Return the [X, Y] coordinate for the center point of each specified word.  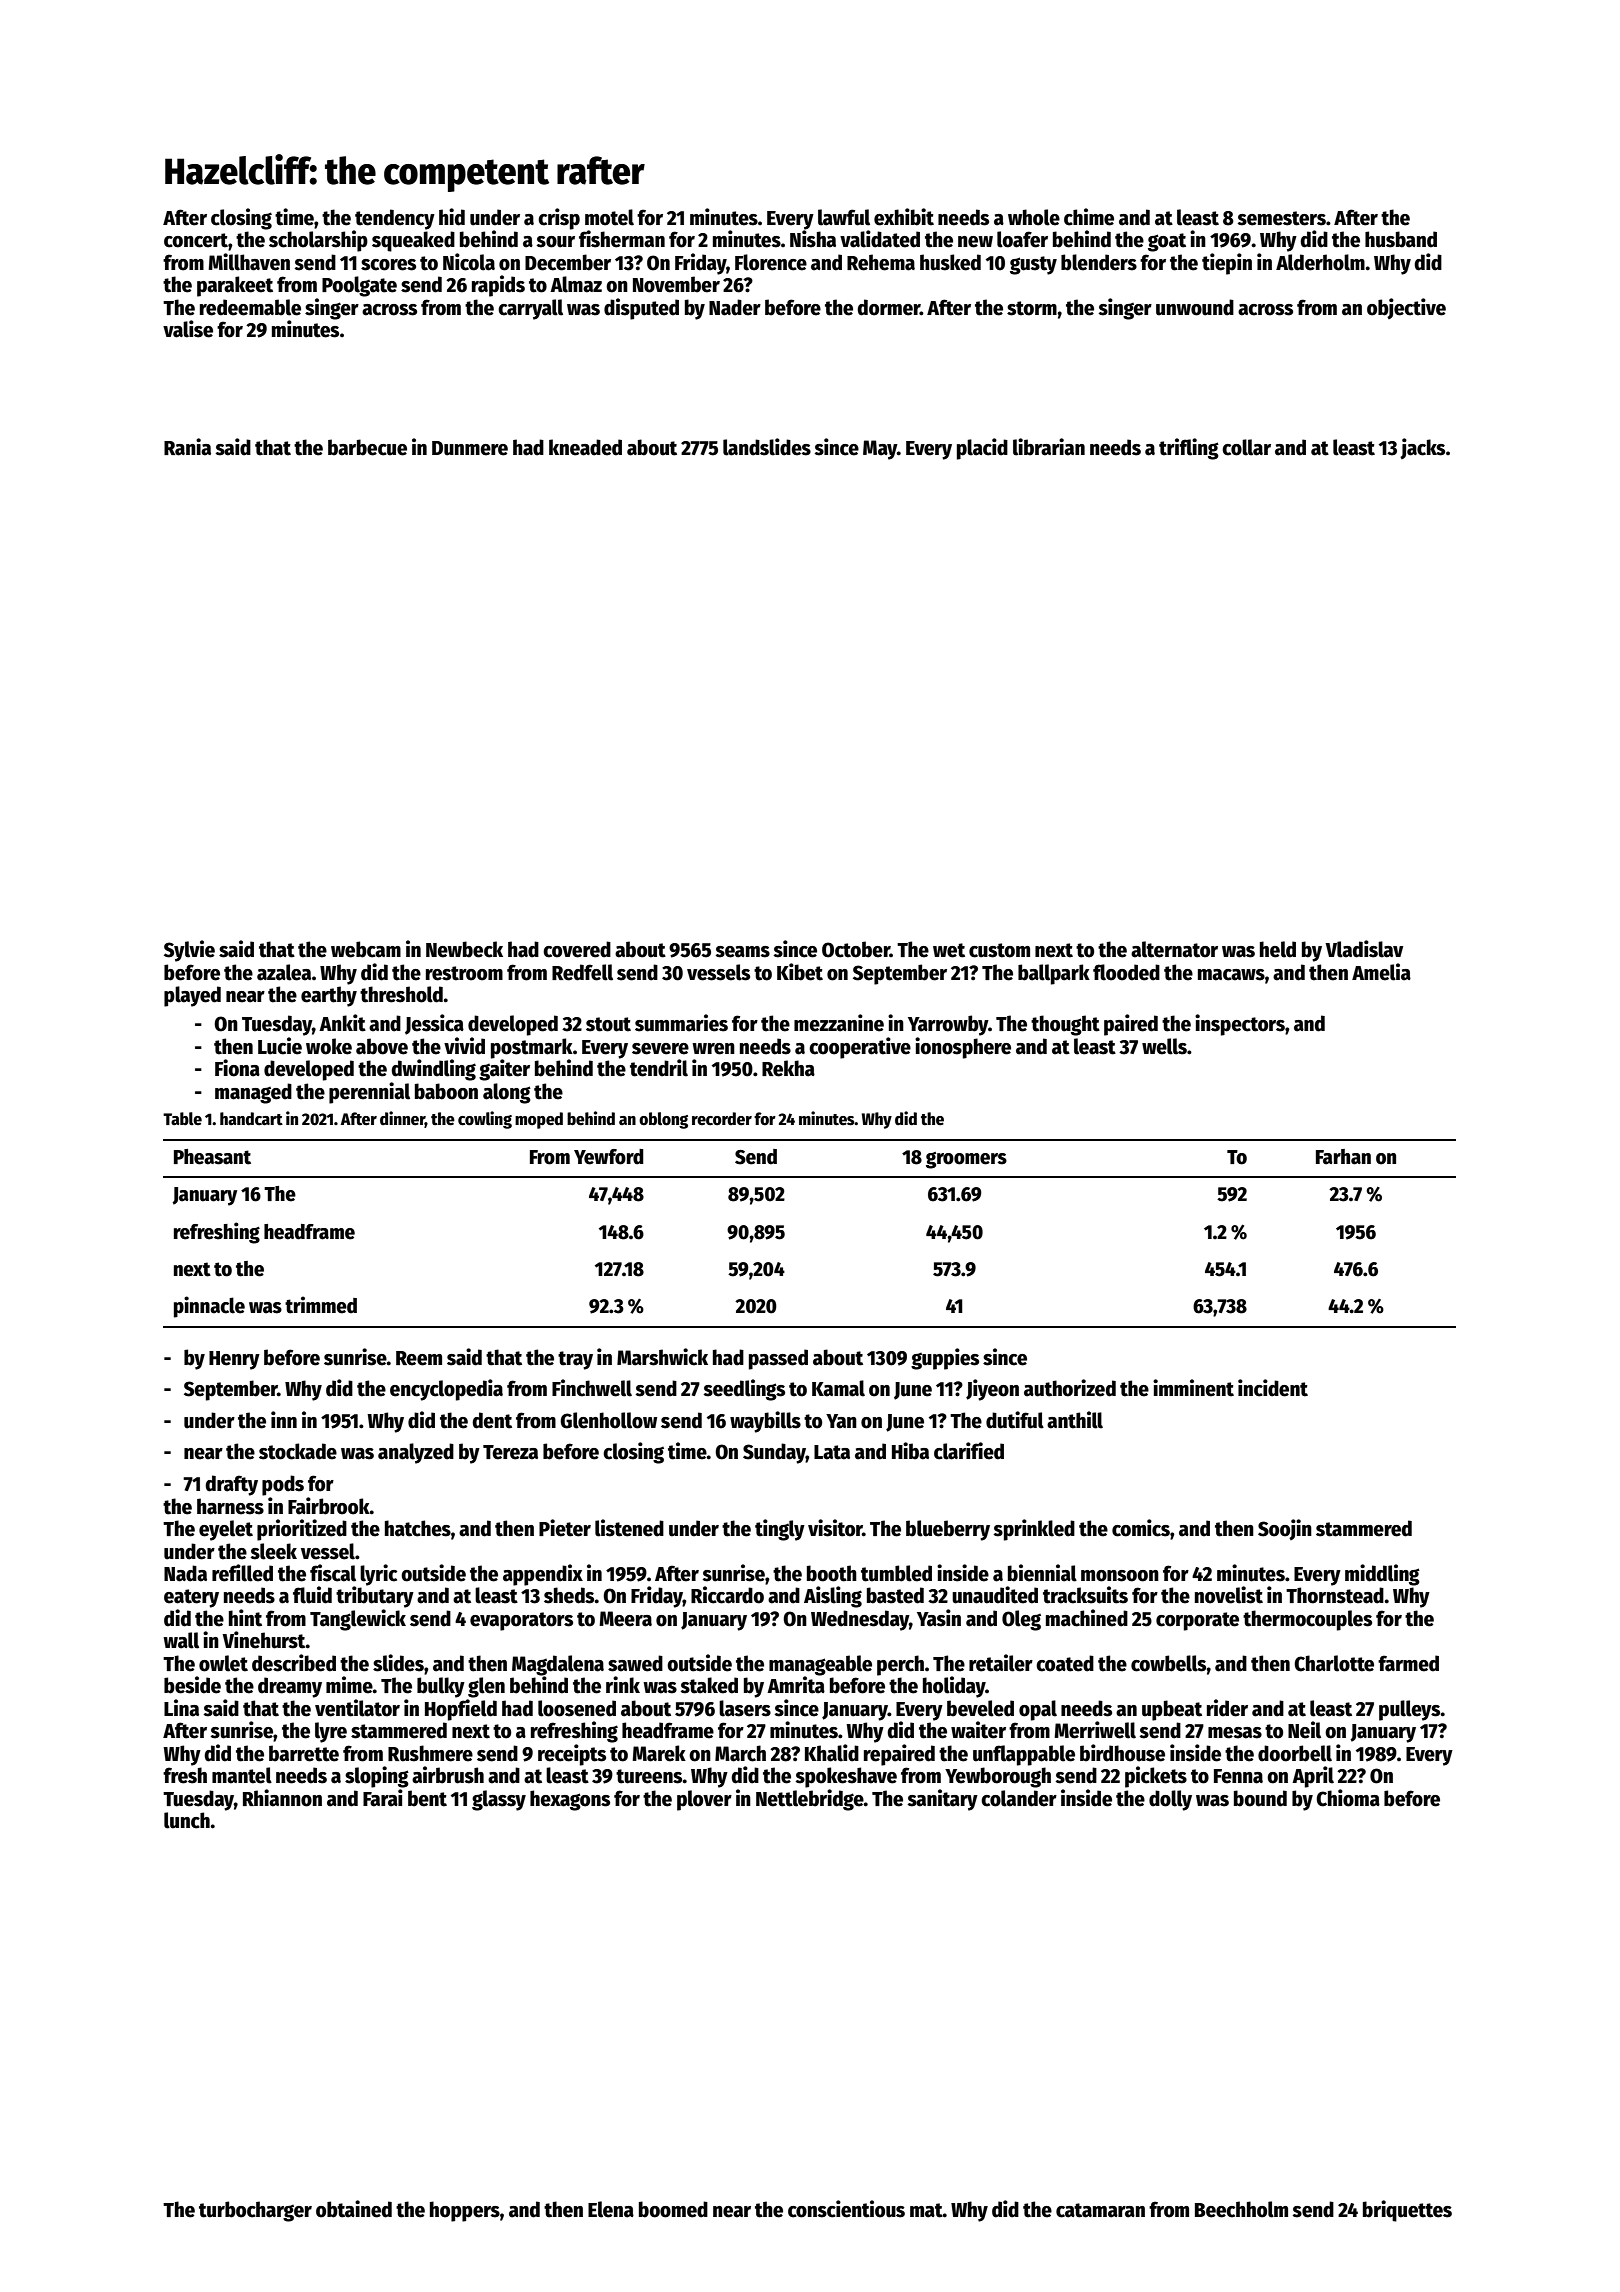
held [1278, 949]
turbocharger [255, 2211]
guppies [945, 1359]
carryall [530, 309]
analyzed [416, 1453]
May [880, 450]
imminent [1193, 1388]
